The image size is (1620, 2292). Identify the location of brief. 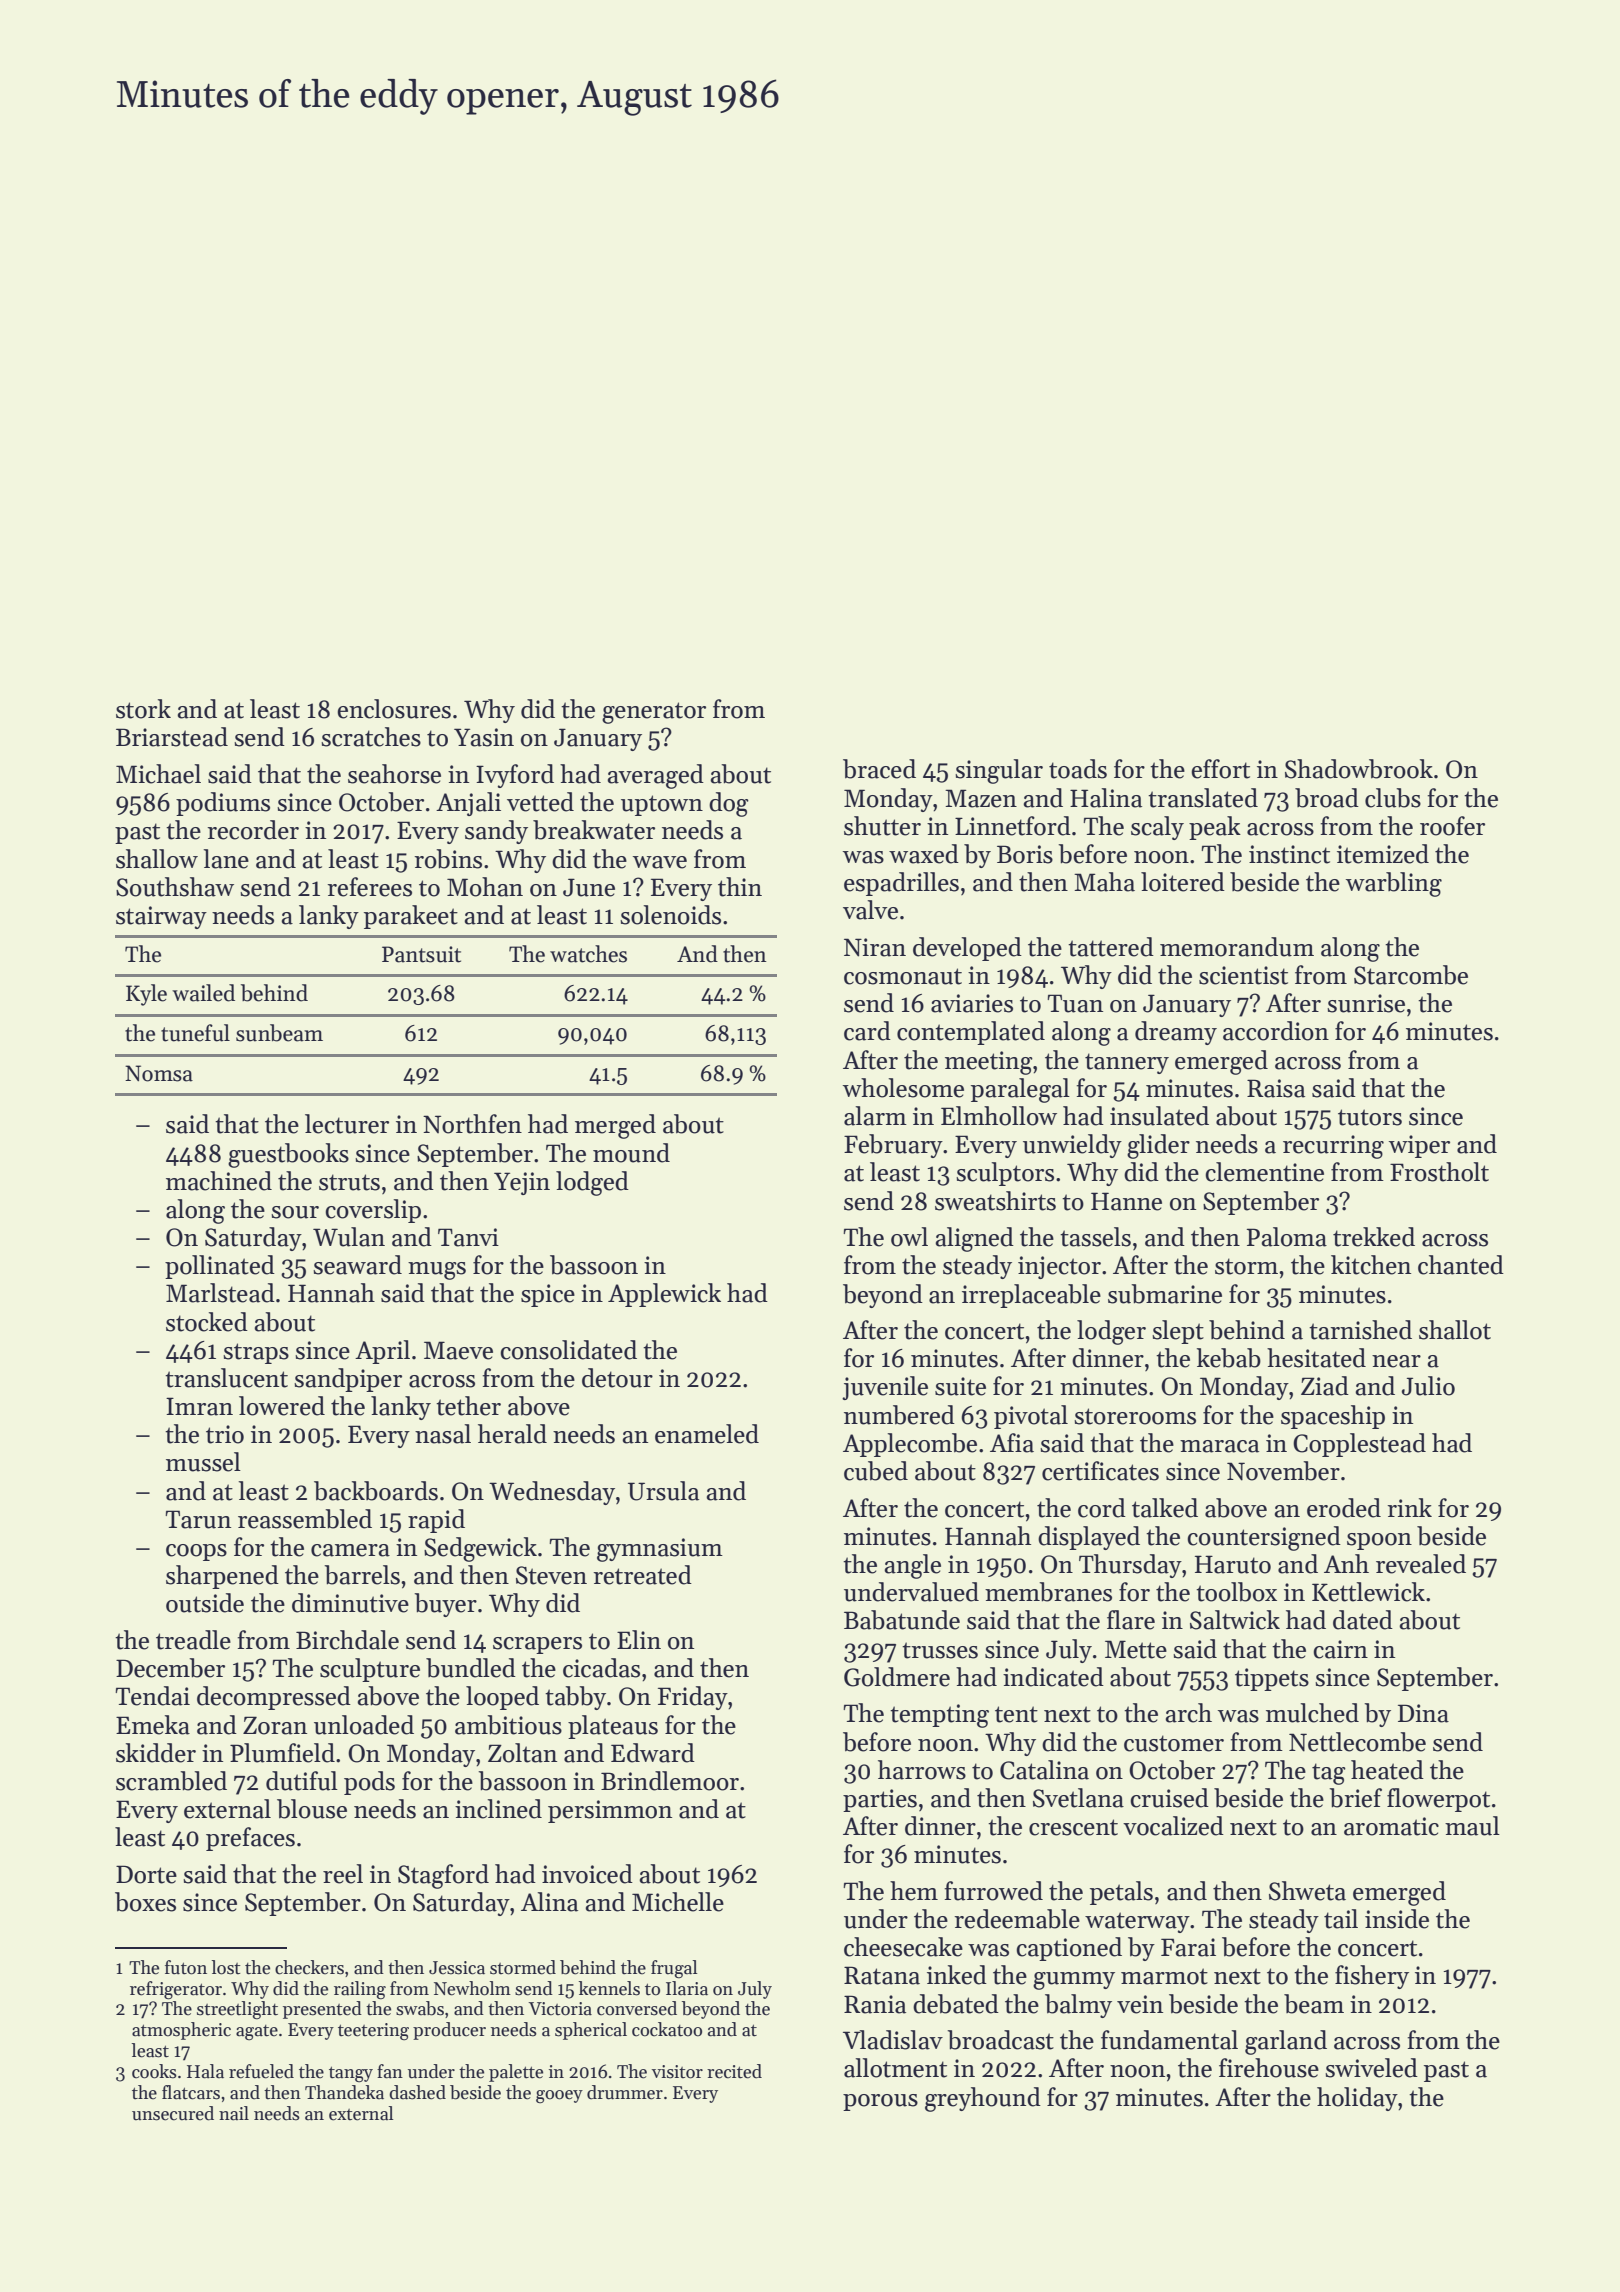
(1355, 1798).
